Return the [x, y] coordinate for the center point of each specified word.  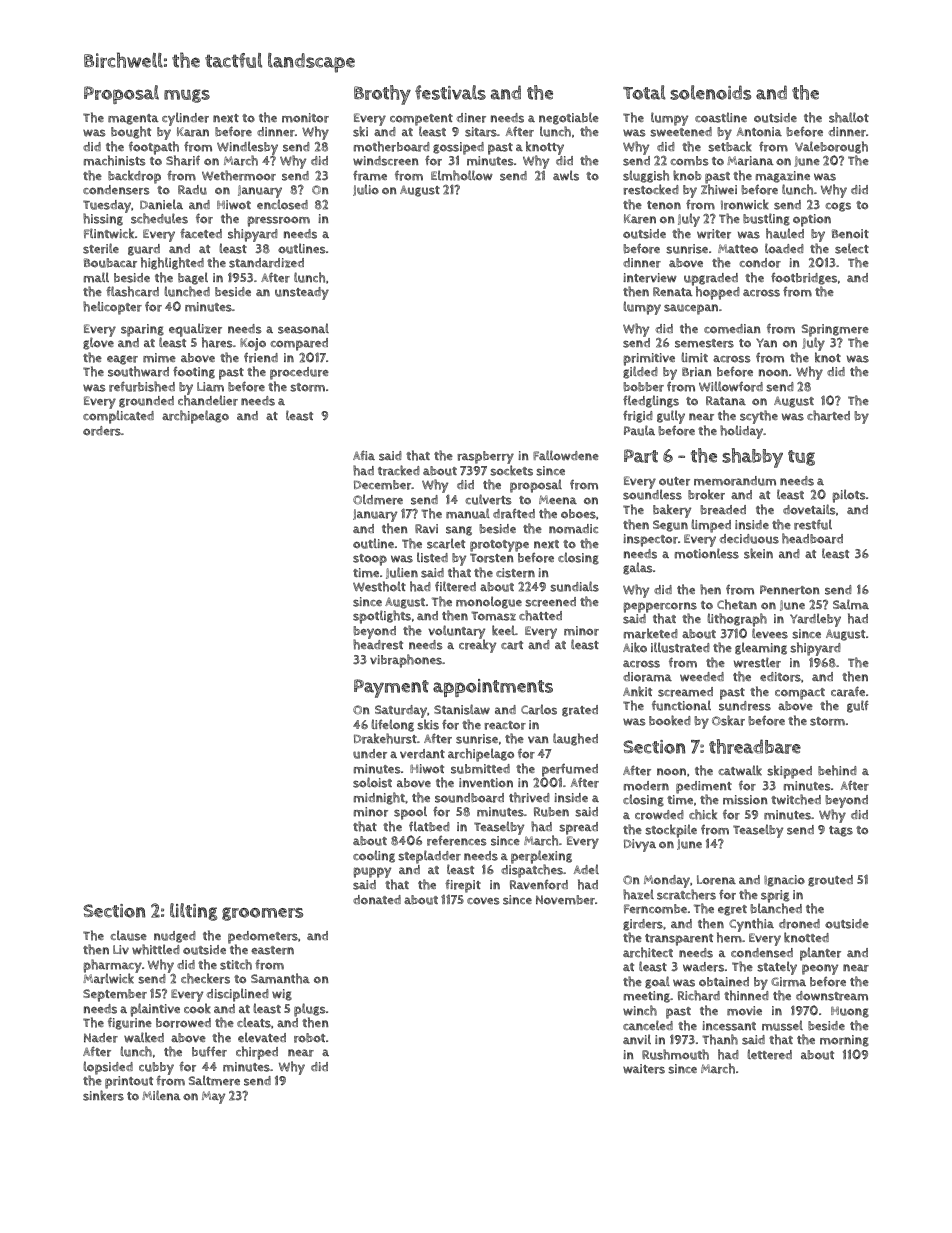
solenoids [710, 92]
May [213, 1097]
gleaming [761, 648]
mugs [187, 96]
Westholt [379, 586]
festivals [450, 92]
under [370, 754]
